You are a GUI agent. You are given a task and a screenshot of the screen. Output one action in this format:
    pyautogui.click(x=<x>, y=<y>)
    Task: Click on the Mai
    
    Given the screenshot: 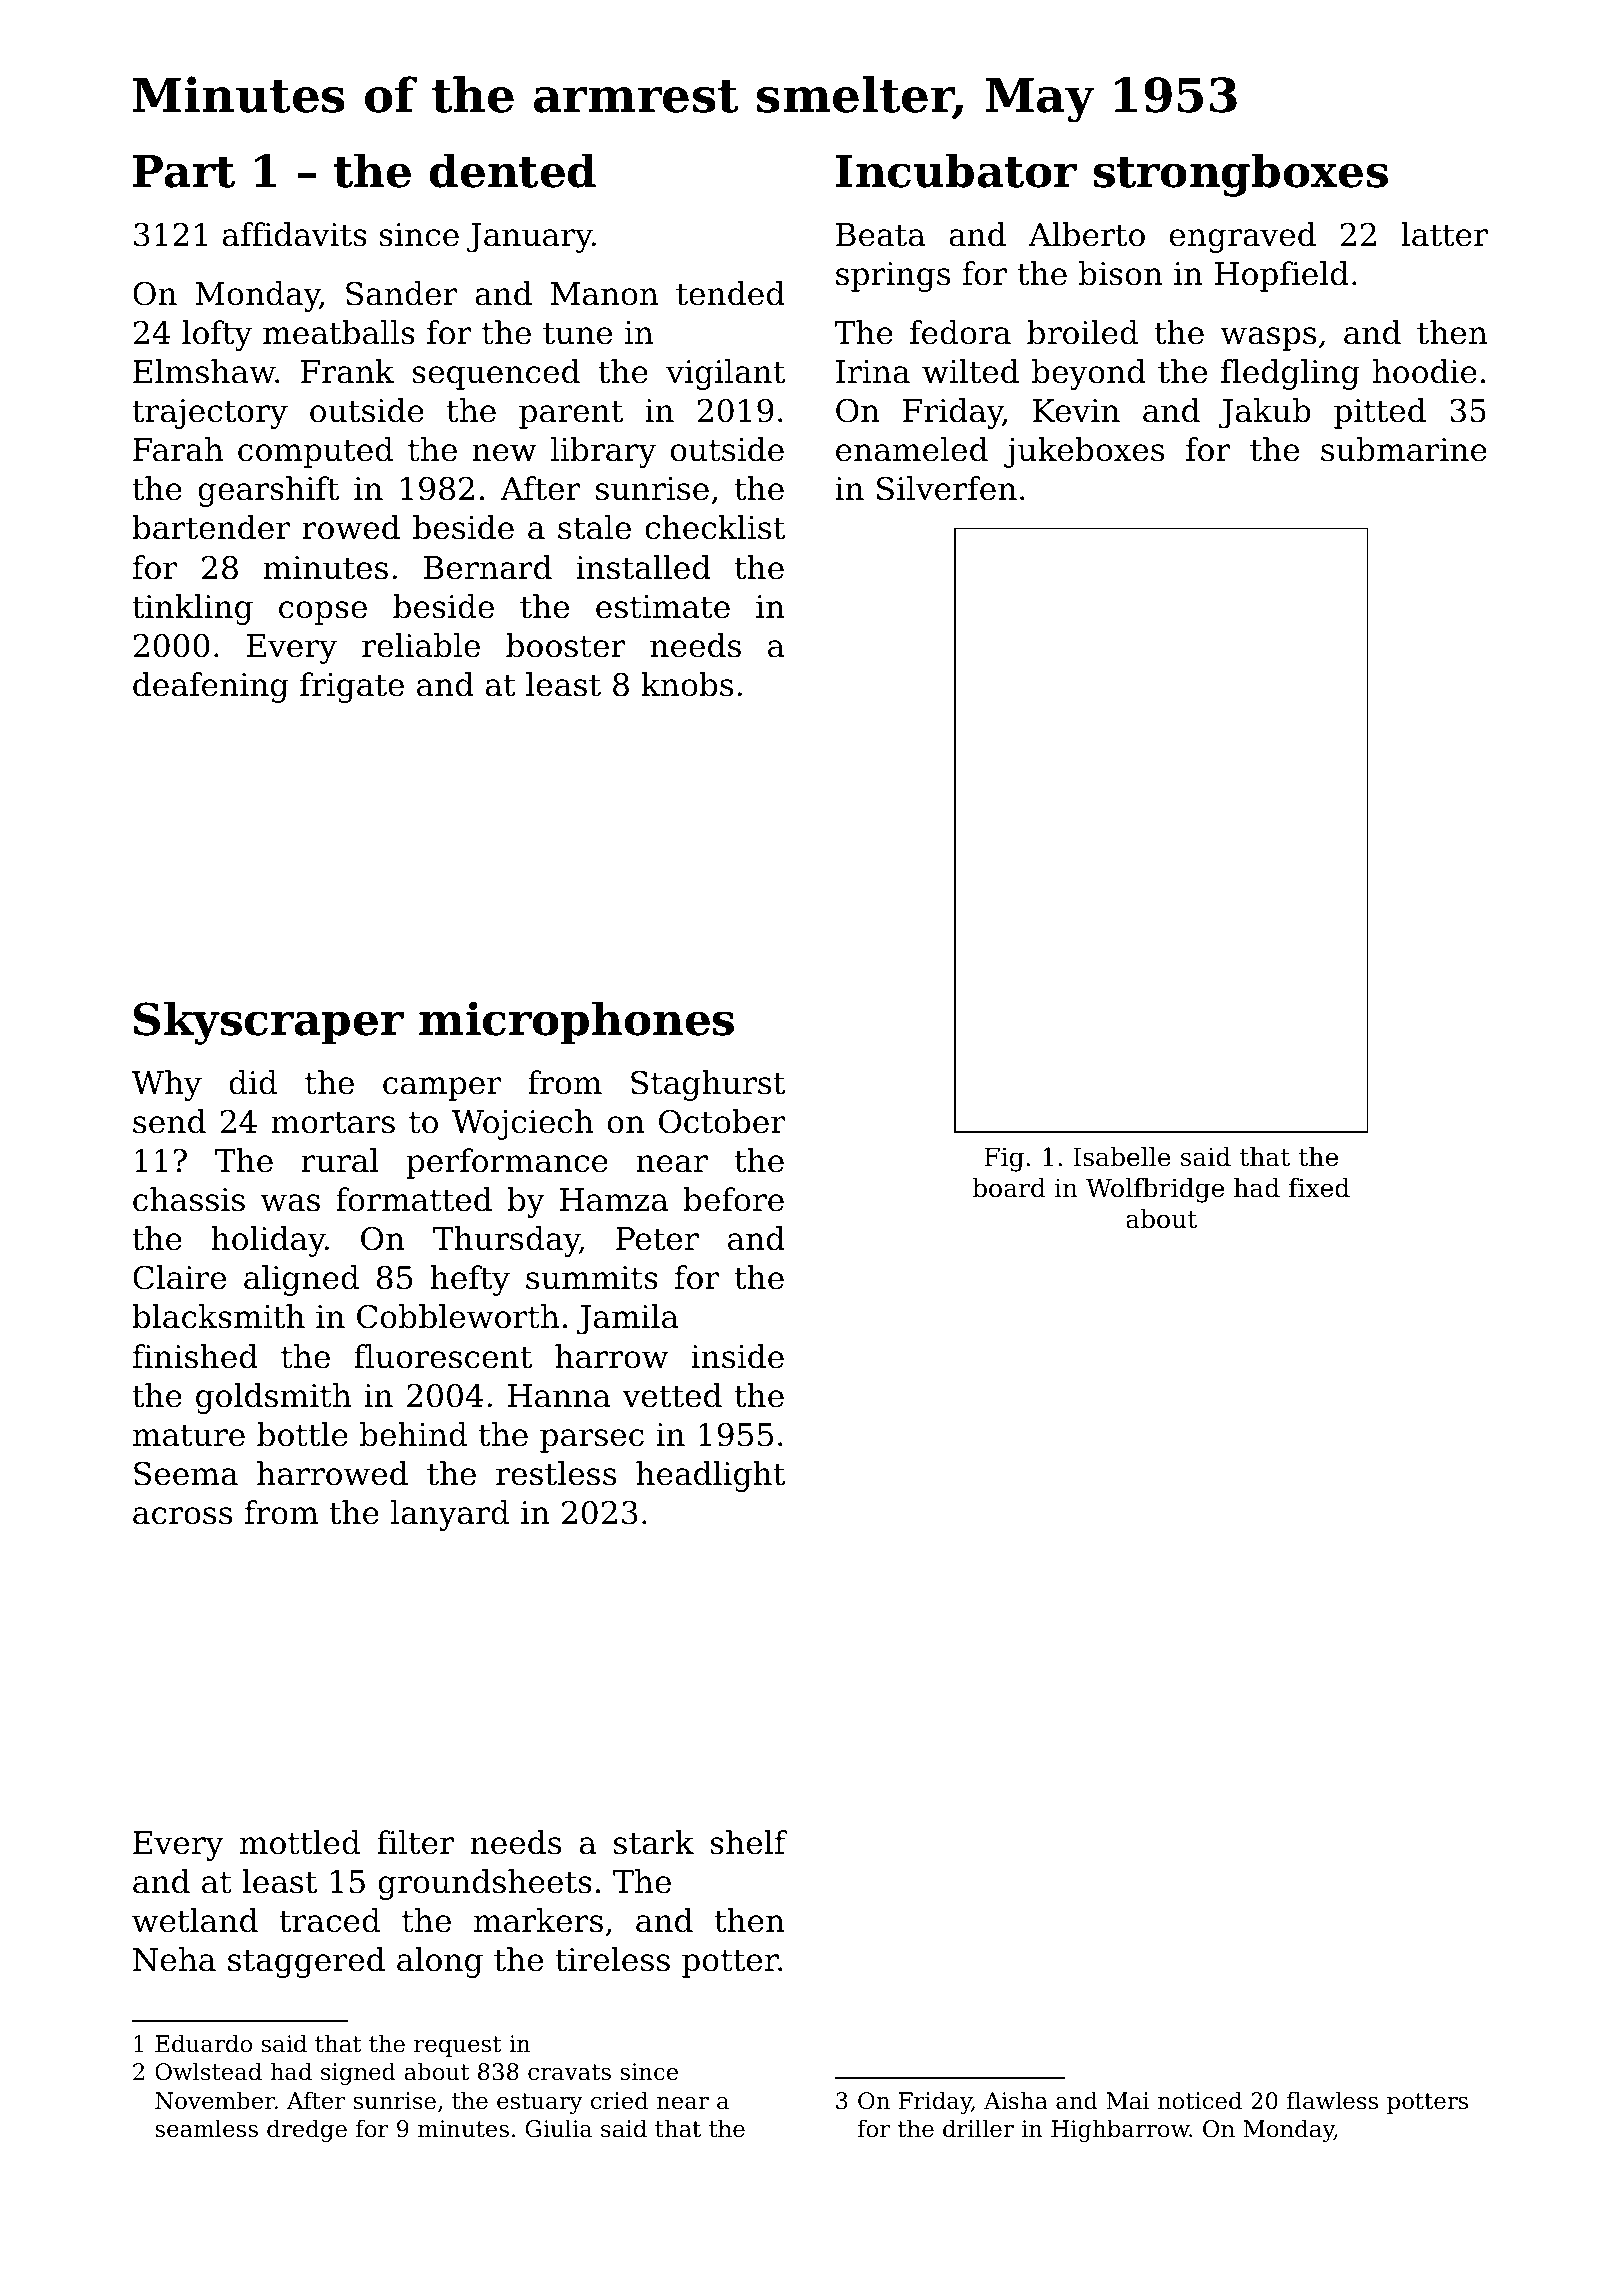 What is the action you would take?
    pyautogui.click(x=1128, y=2101)
